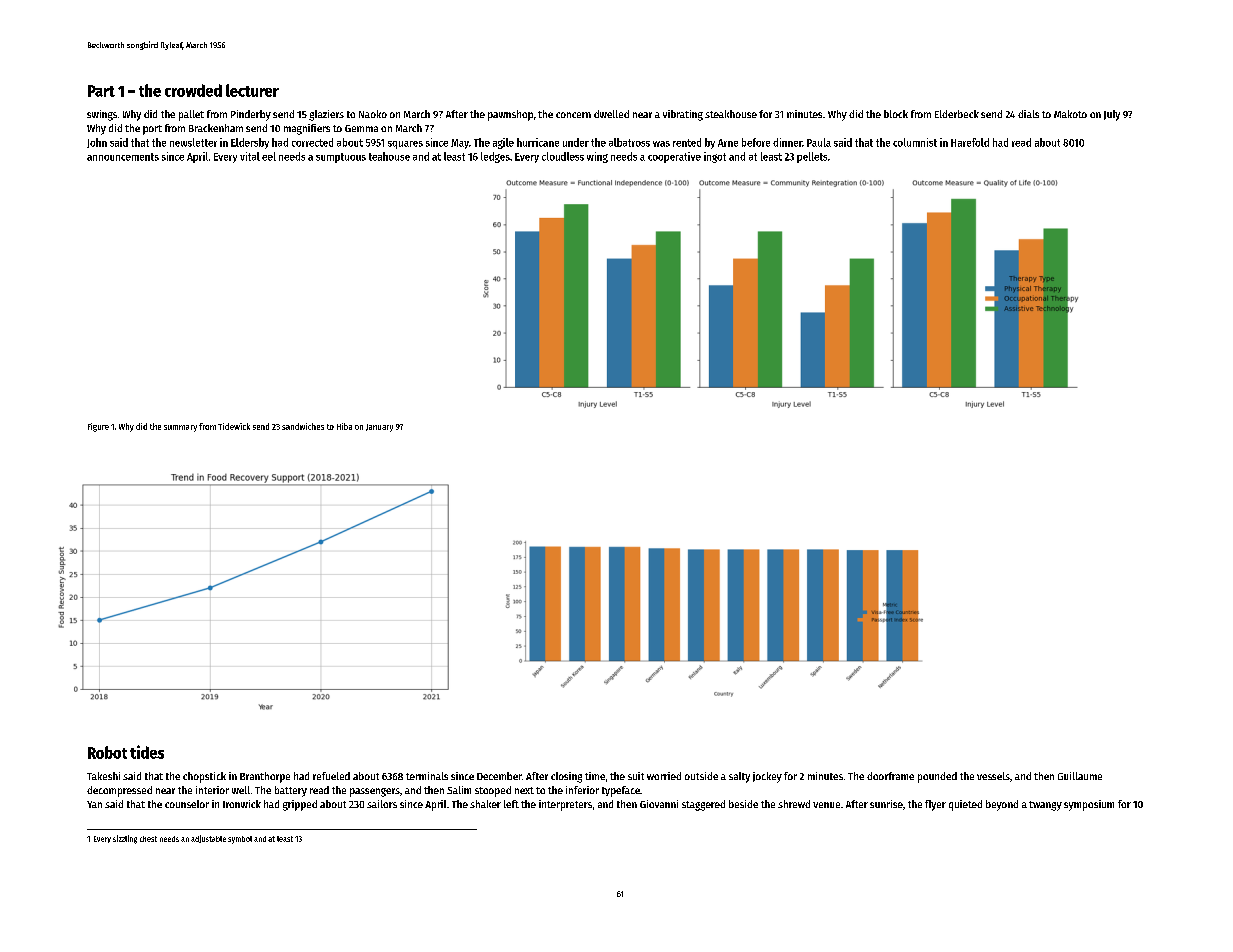  What do you see at coordinates (812, 157) in the document?
I see `pellets` at bounding box center [812, 157].
